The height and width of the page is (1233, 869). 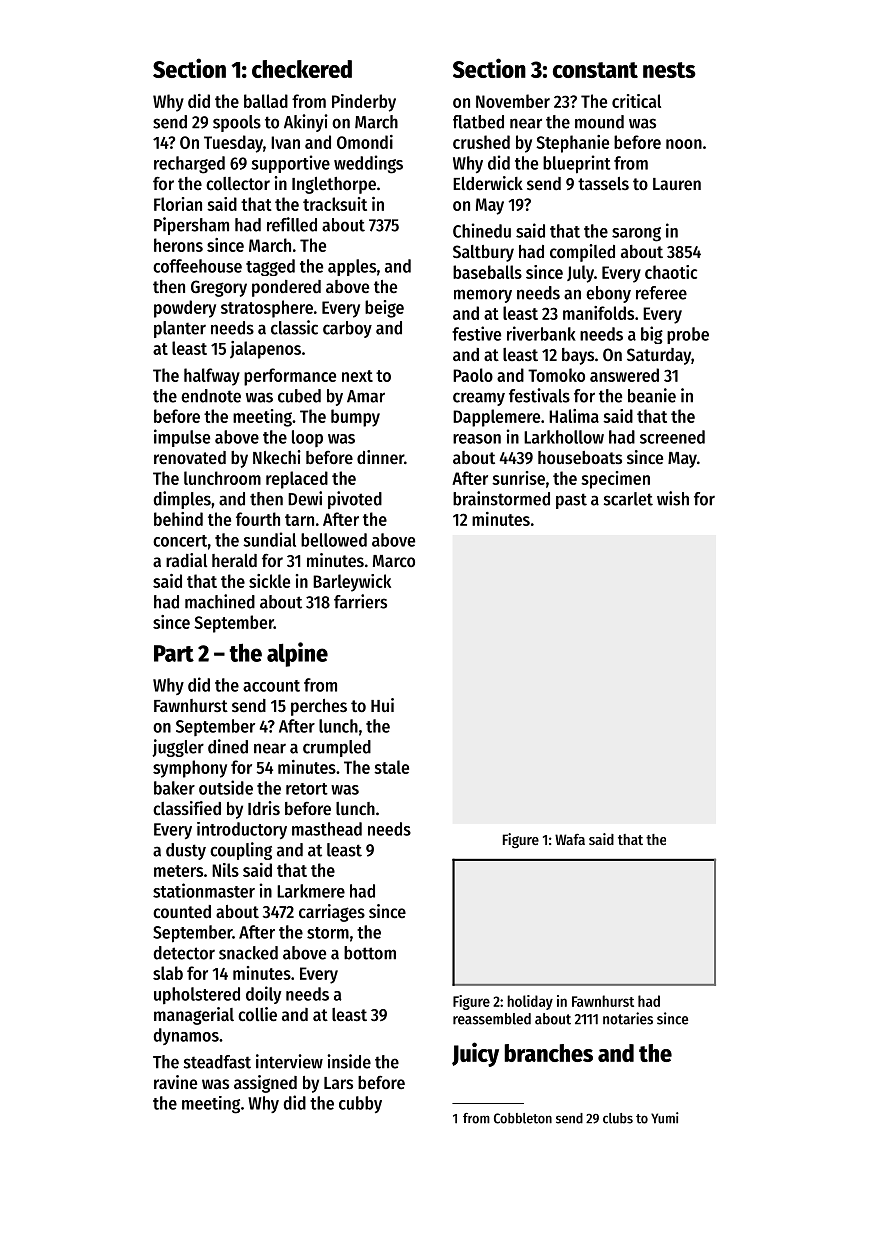 I want to click on flatbed, so click(x=478, y=122).
